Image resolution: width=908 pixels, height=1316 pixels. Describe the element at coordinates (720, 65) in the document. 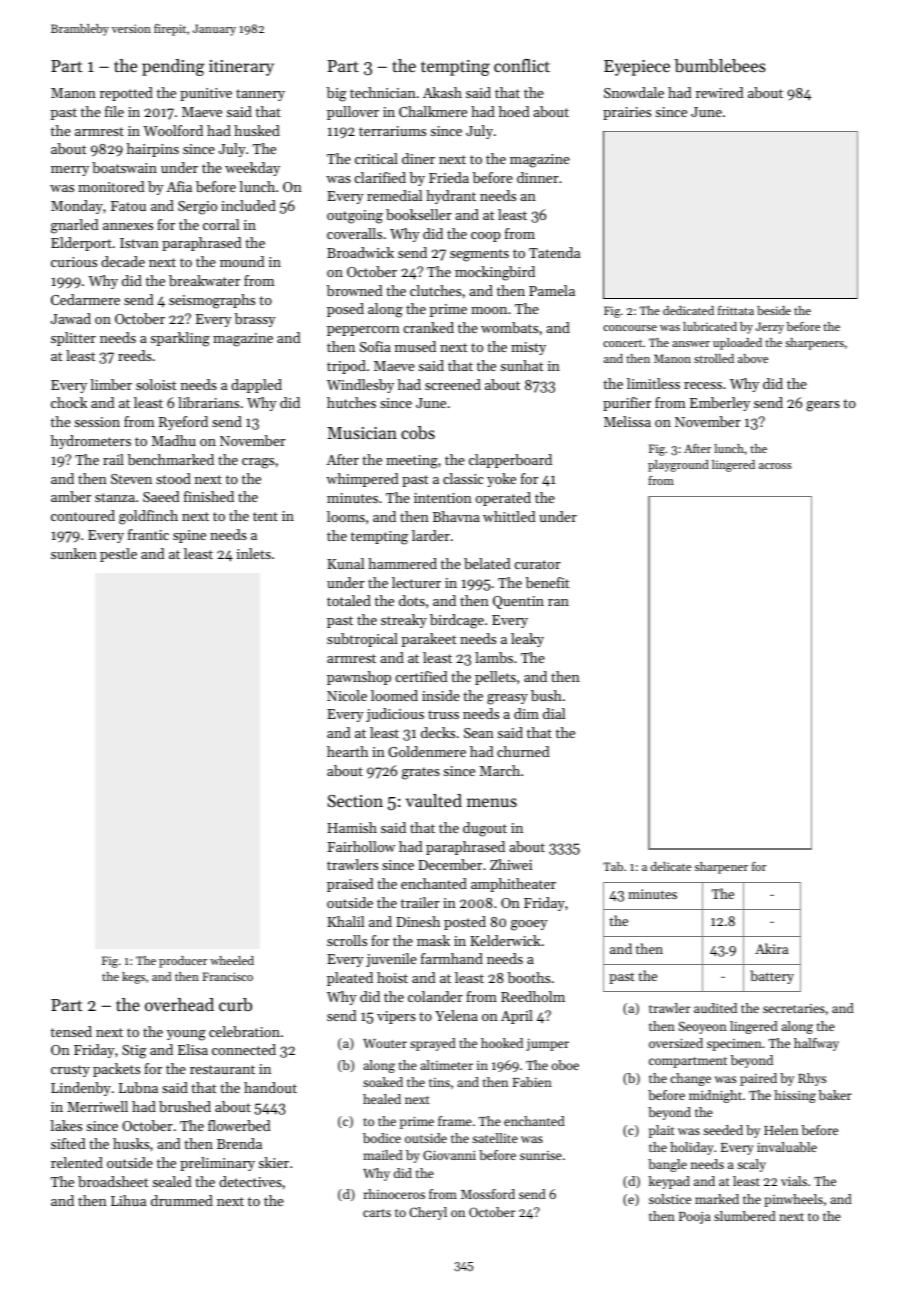

I see `bumblebees` at that location.
